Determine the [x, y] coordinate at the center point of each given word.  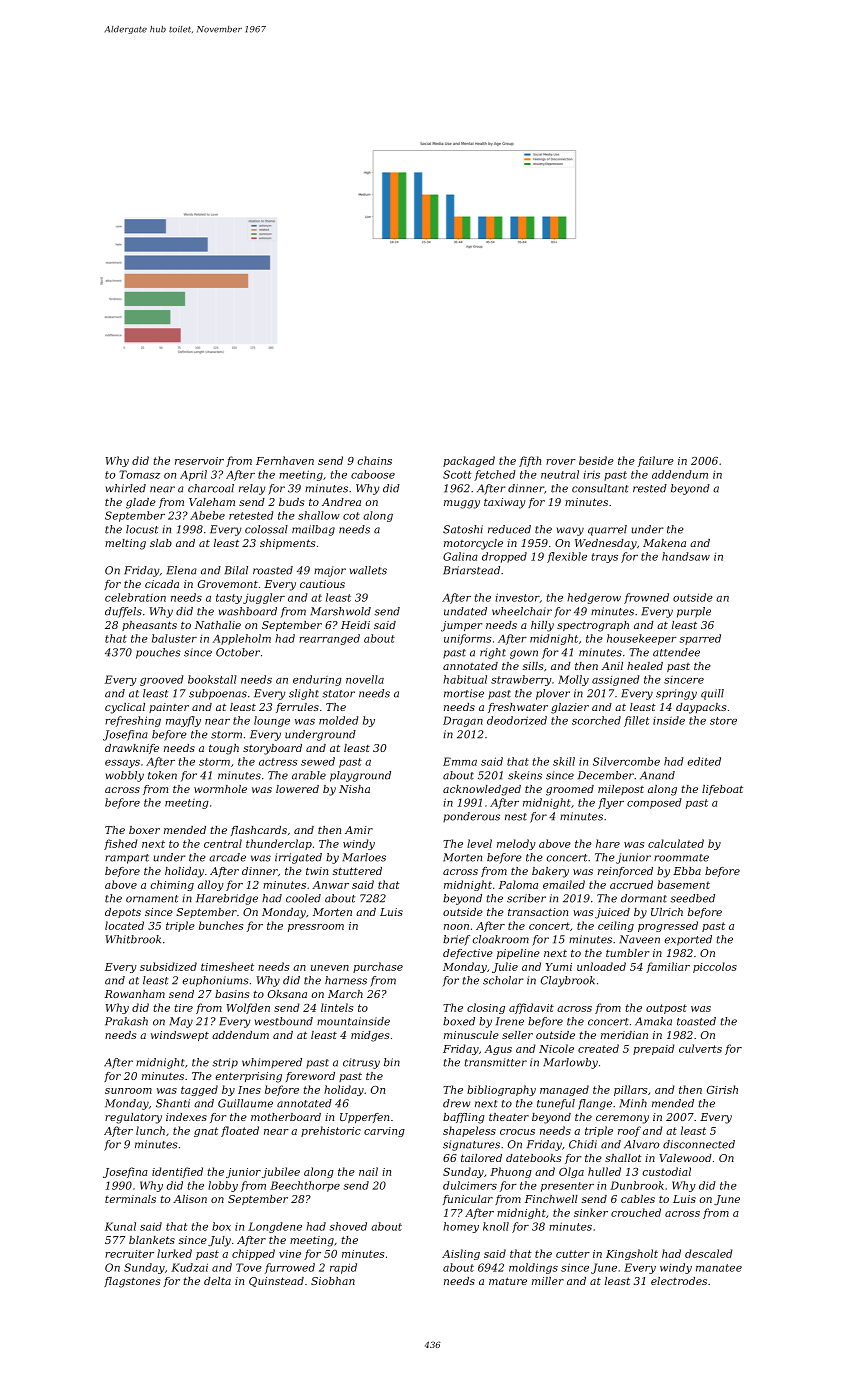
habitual [465, 679]
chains [374, 460]
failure [656, 461]
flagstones [132, 1282]
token [162, 775]
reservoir [199, 461]
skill [564, 761]
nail [368, 1171]
